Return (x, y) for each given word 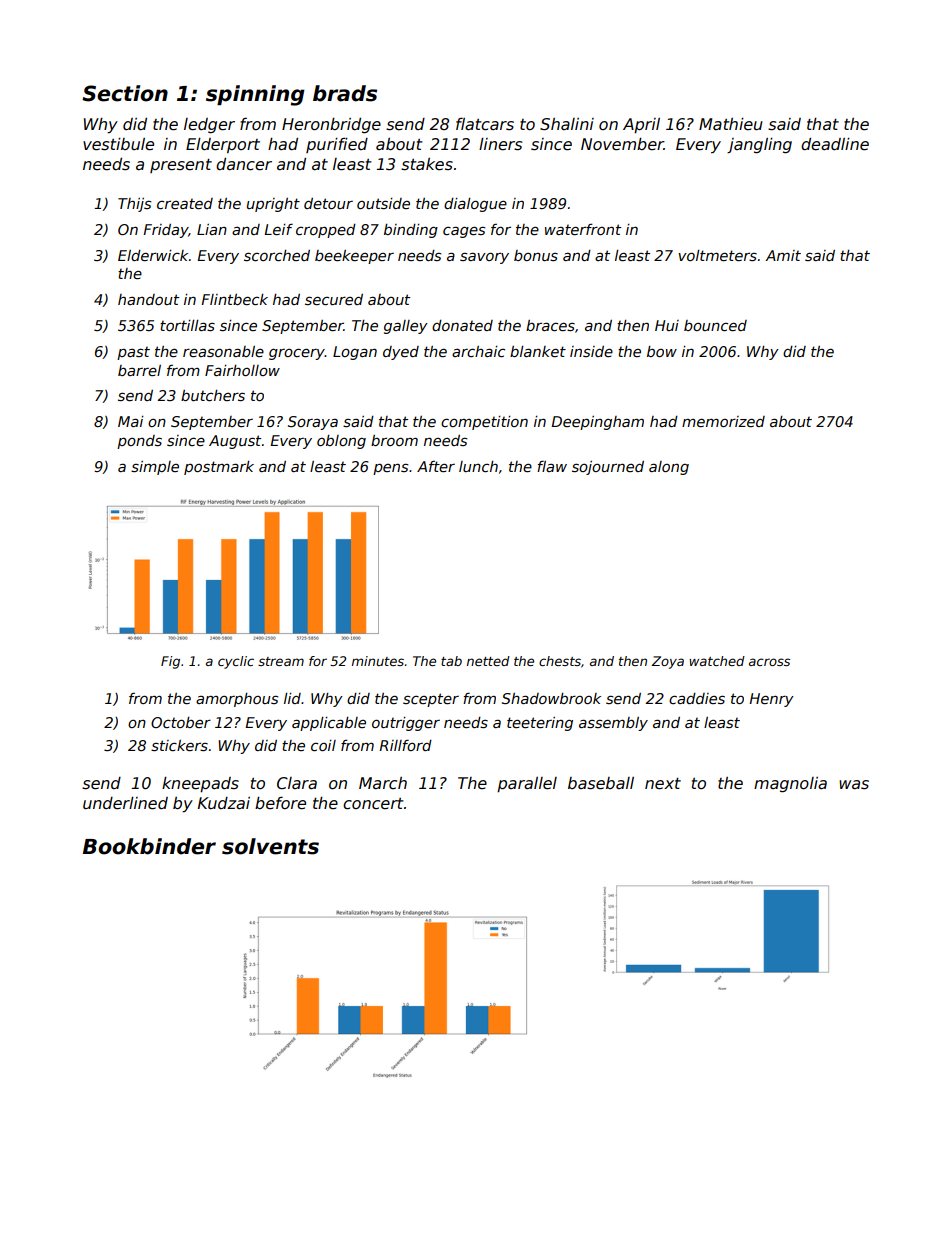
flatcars (485, 124)
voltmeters (717, 255)
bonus (536, 255)
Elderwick (153, 255)
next (663, 783)
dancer (244, 164)
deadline (835, 144)
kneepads (200, 784)
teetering (540, 724)
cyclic (236, 662)
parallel (527, 784)
